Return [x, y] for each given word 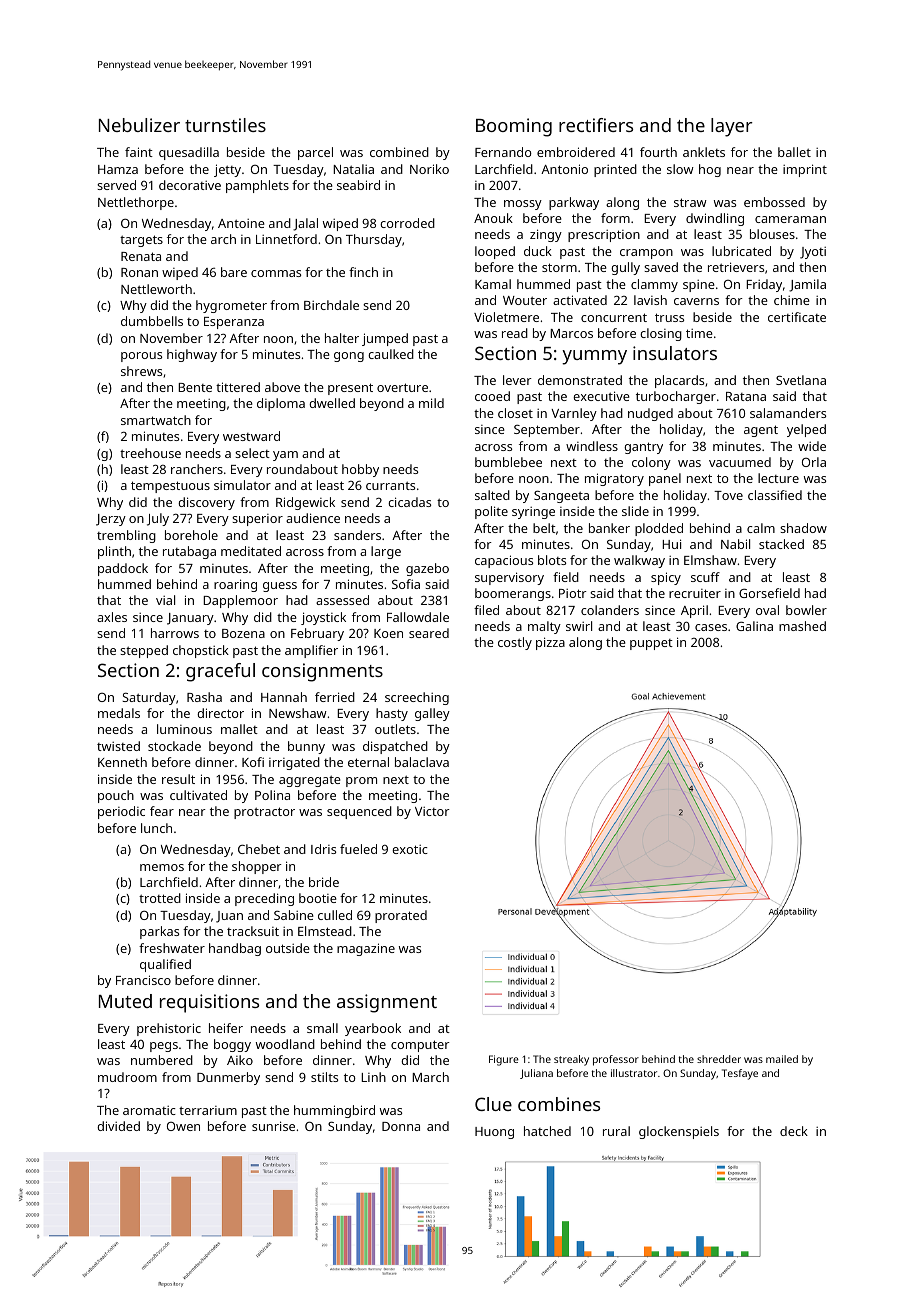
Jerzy [111, 520]
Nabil [735, 544]
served [116, 185]
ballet [794, 152]
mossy [523, 205]
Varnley [574, 414]
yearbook [373, 1029]
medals [119, 713]
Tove [728, 495]
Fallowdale [418, 617]
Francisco [143, 980]
